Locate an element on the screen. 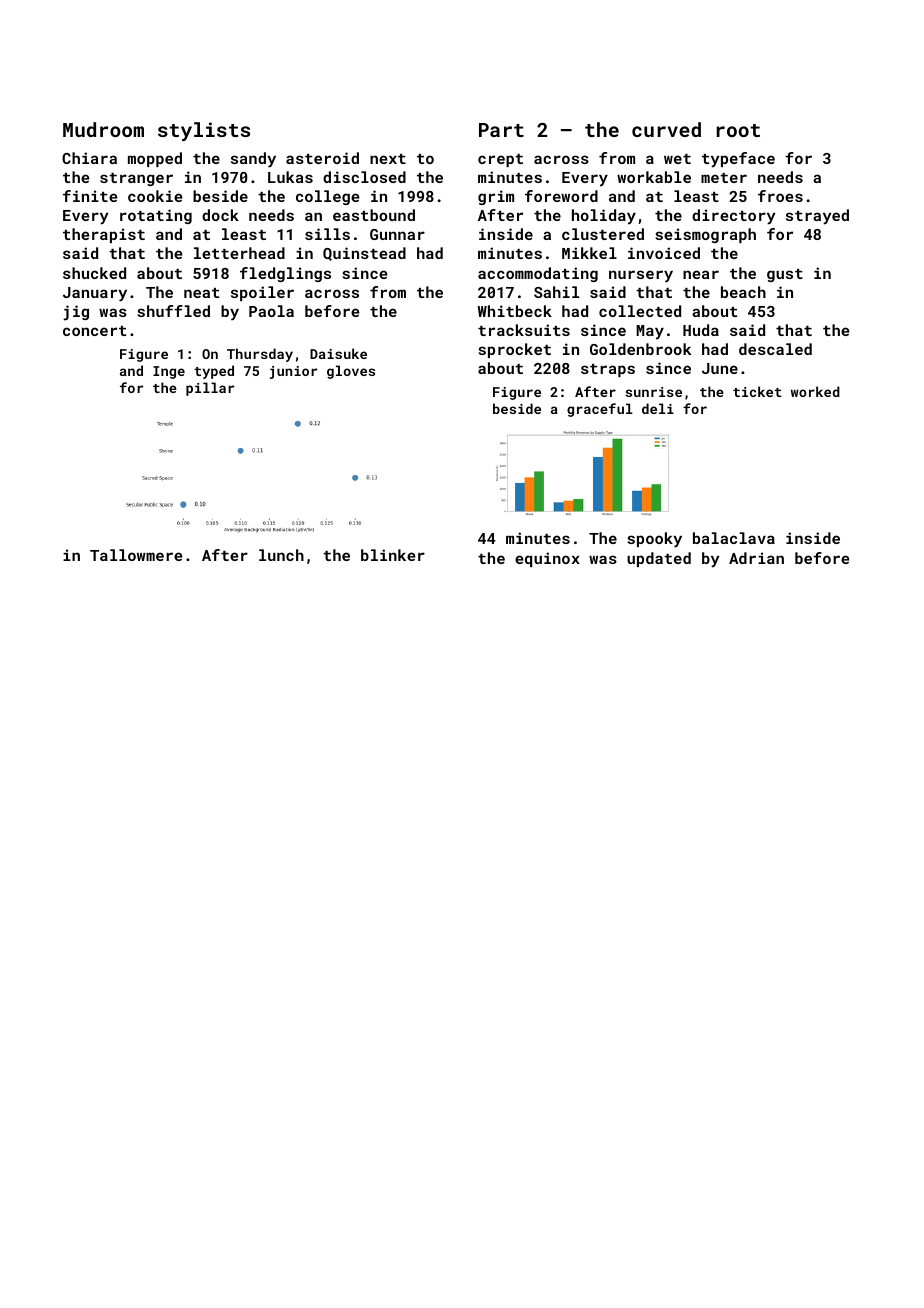 This screenshot has height=1308, width=924. Tallowmere is located at coordinates (136, 555).
